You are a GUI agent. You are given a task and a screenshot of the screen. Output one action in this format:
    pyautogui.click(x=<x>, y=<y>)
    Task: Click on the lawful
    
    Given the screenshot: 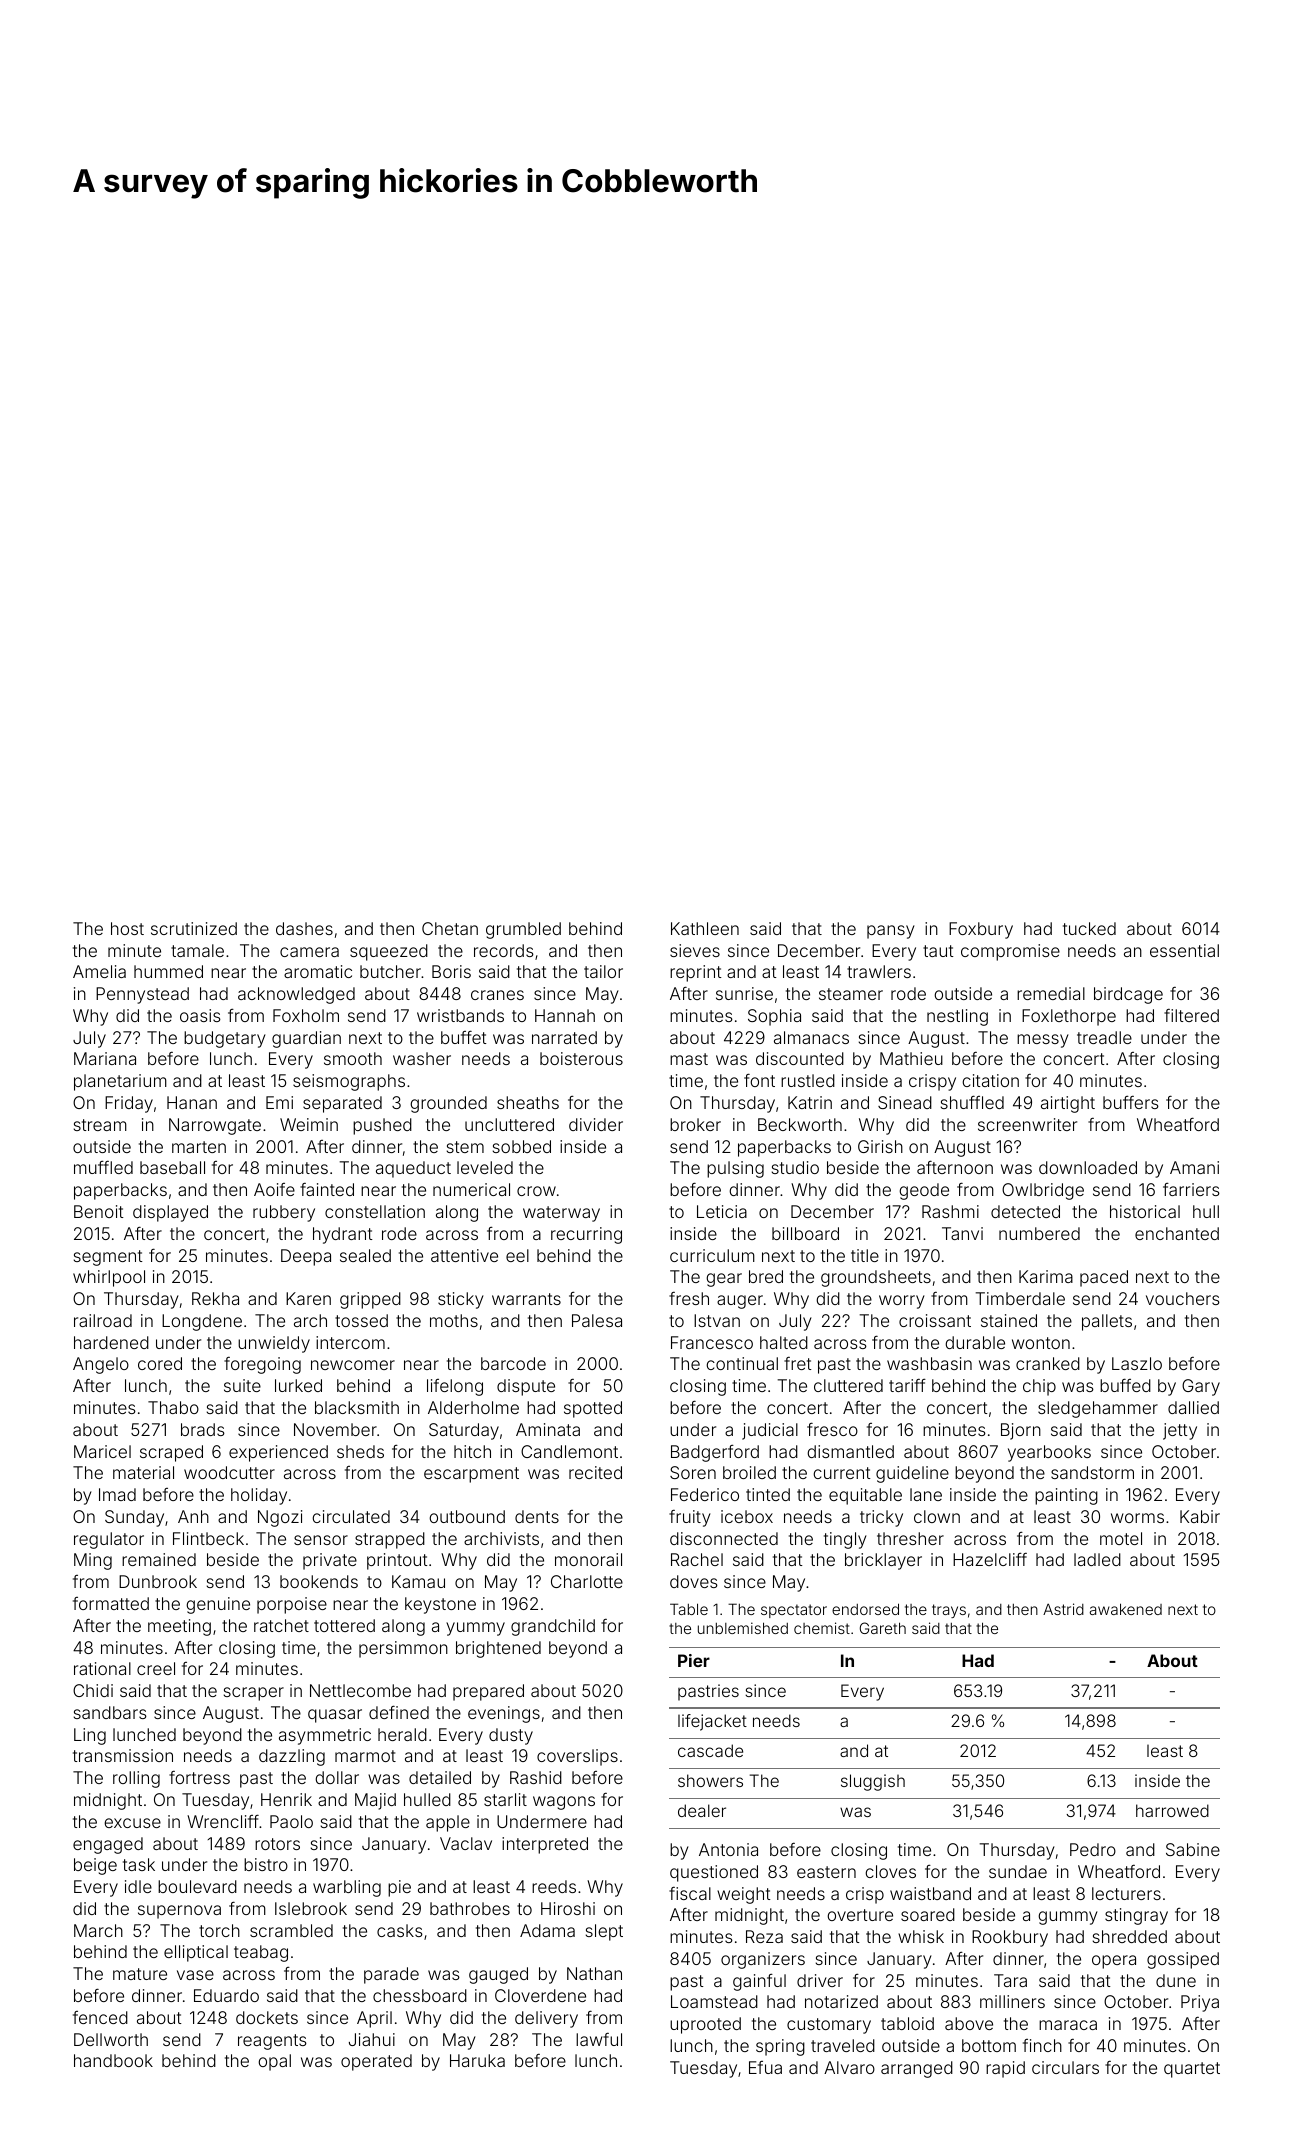 What is the action you would take?
    pyautogui.click(x=599, y=2039)
